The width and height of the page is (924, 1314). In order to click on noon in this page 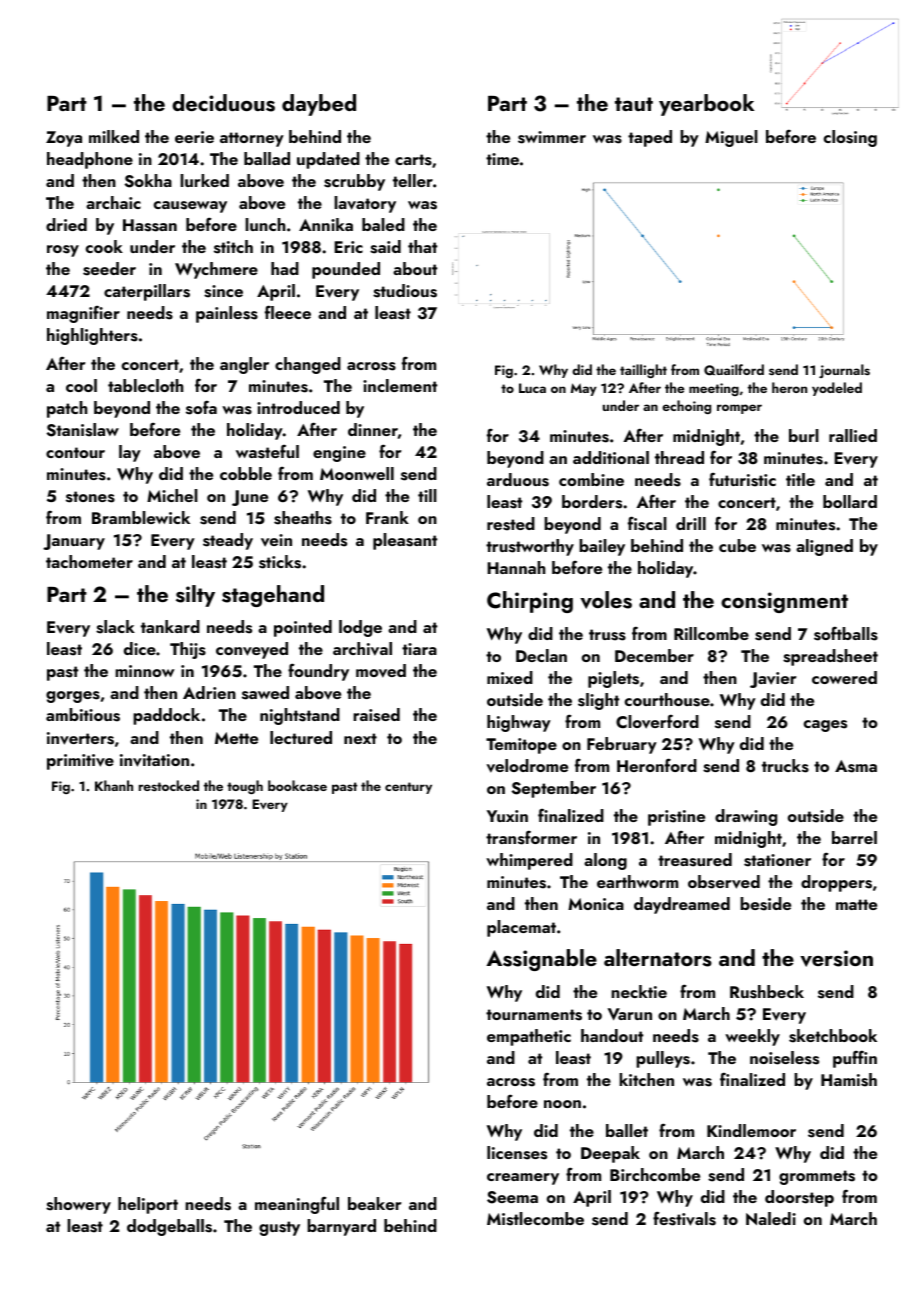, I will do `click(562, 1104)`.
